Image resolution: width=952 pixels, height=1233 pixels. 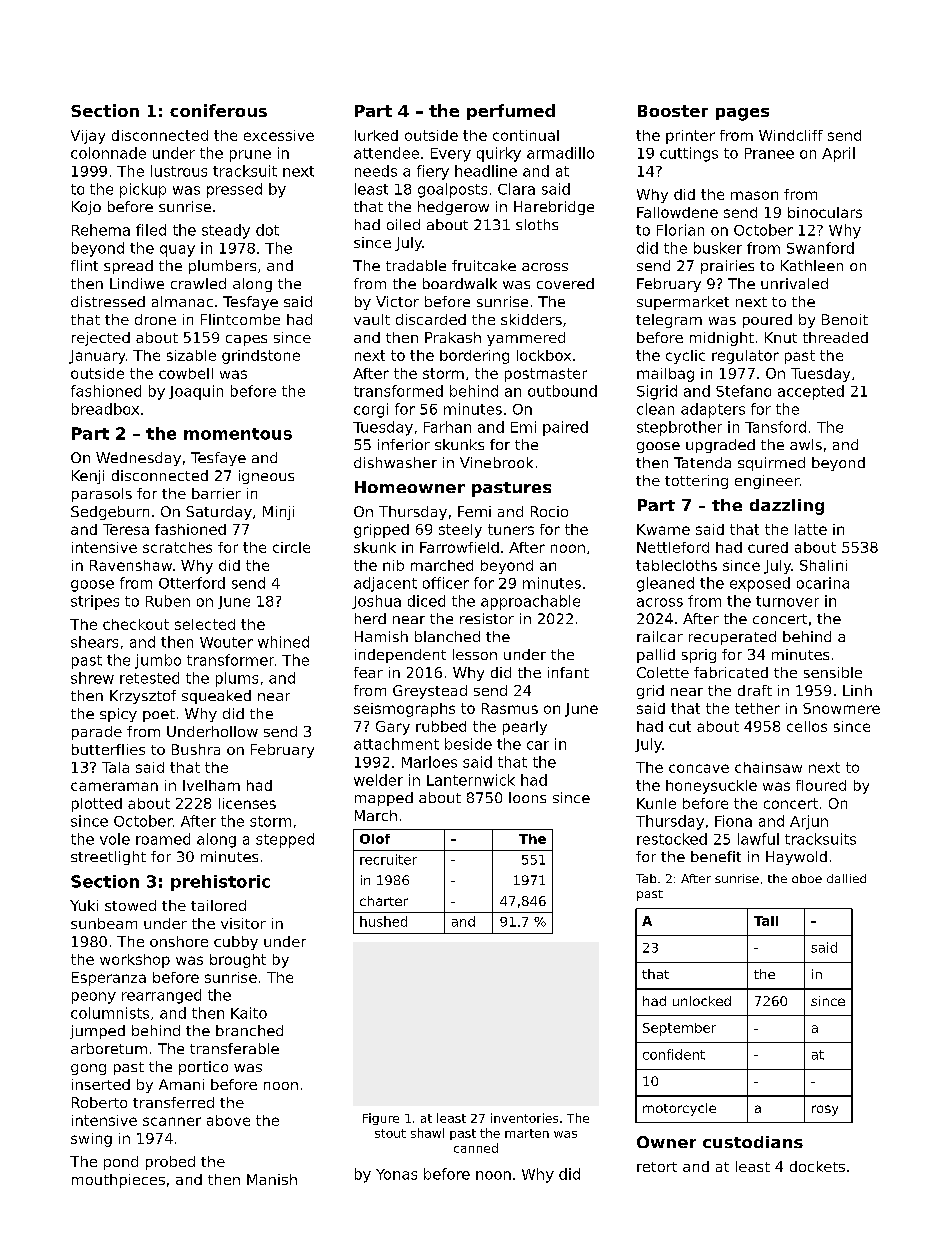 I want to click on dockets, so click(x=817, y=1166).
